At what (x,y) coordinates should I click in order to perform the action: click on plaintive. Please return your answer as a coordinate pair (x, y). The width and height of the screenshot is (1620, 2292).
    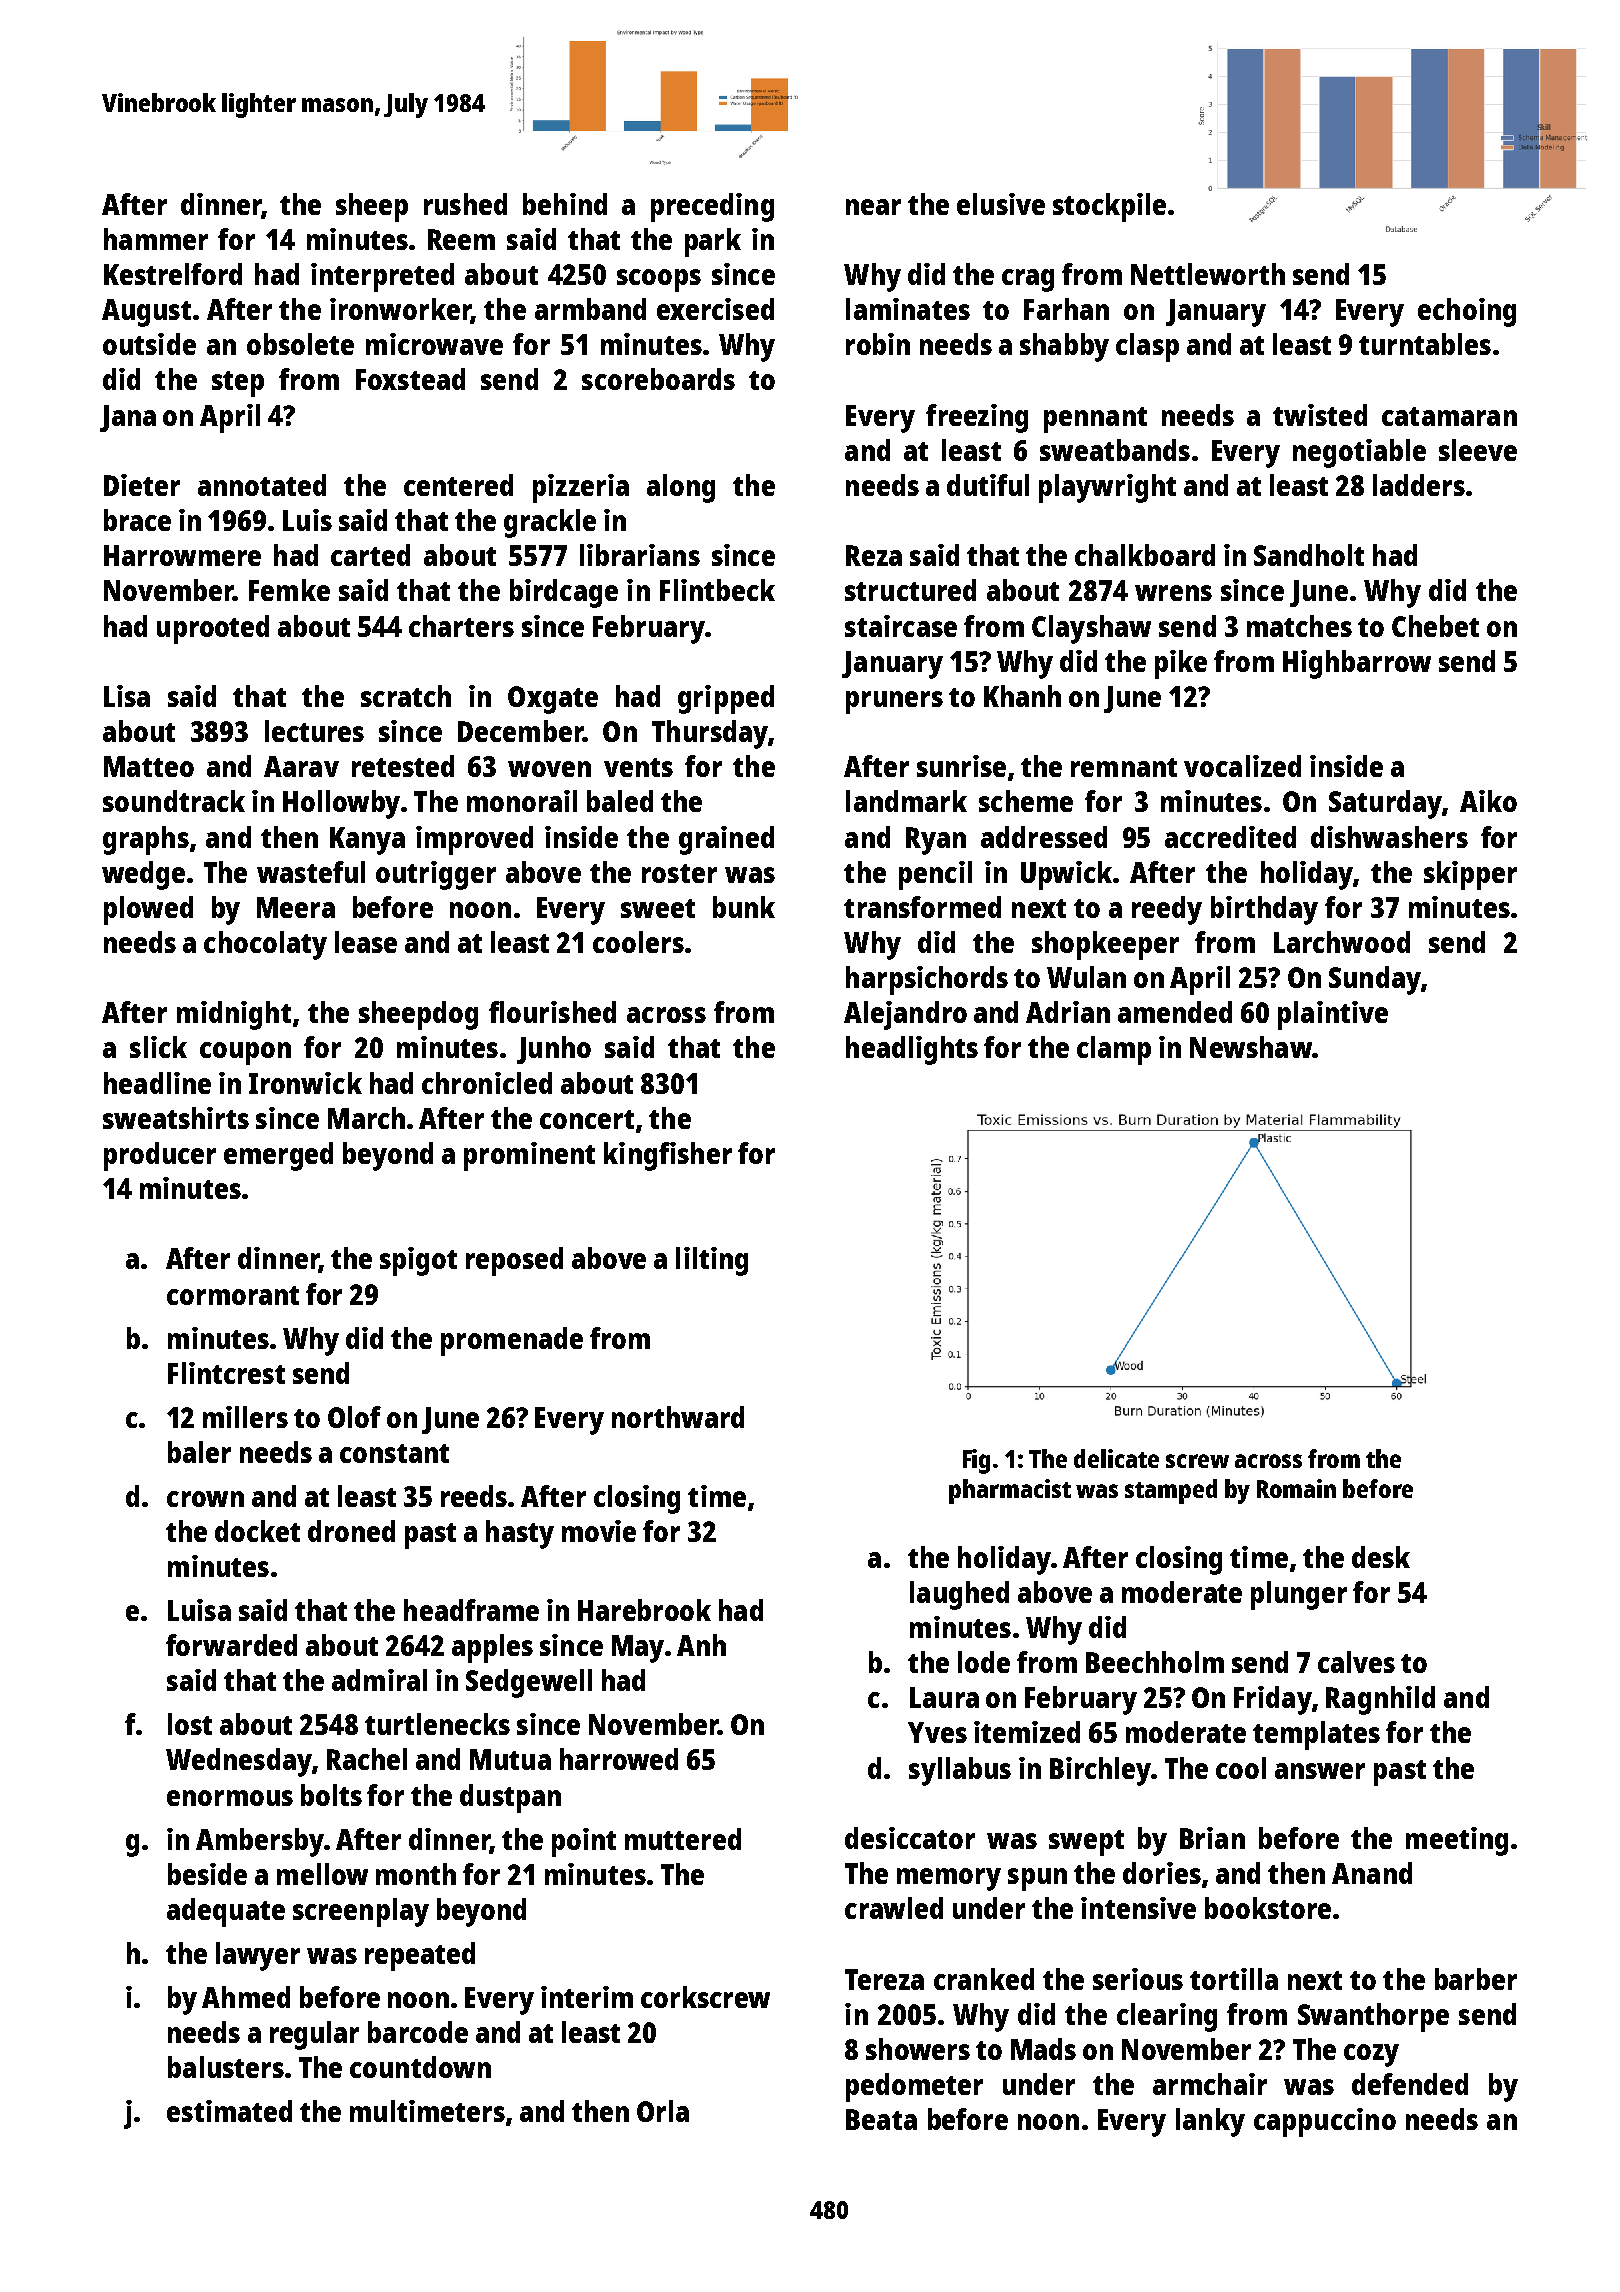
    Looking at the image, I should click on (1333, 1015).
